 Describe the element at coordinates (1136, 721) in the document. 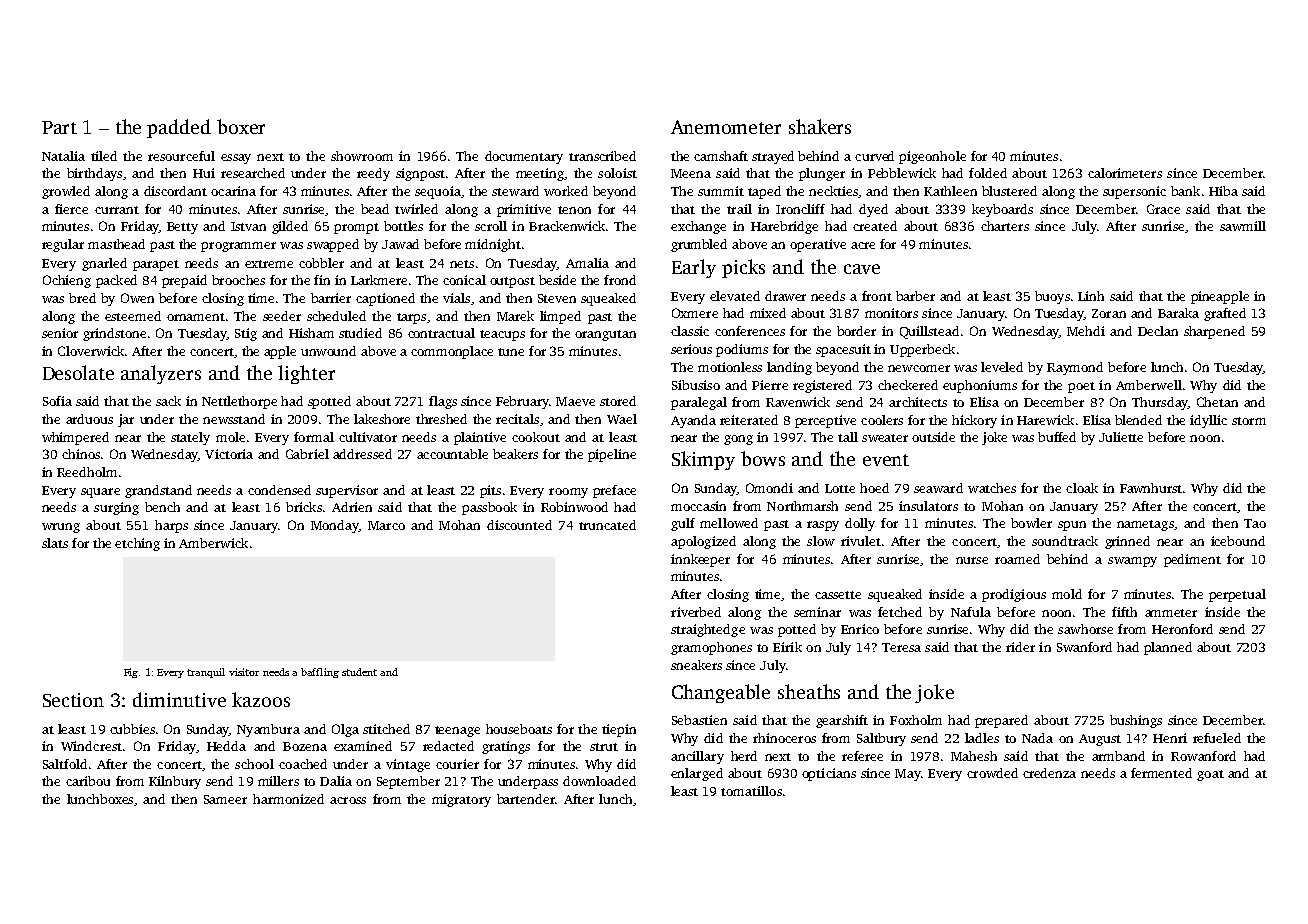

I see `bushings` at that location.
